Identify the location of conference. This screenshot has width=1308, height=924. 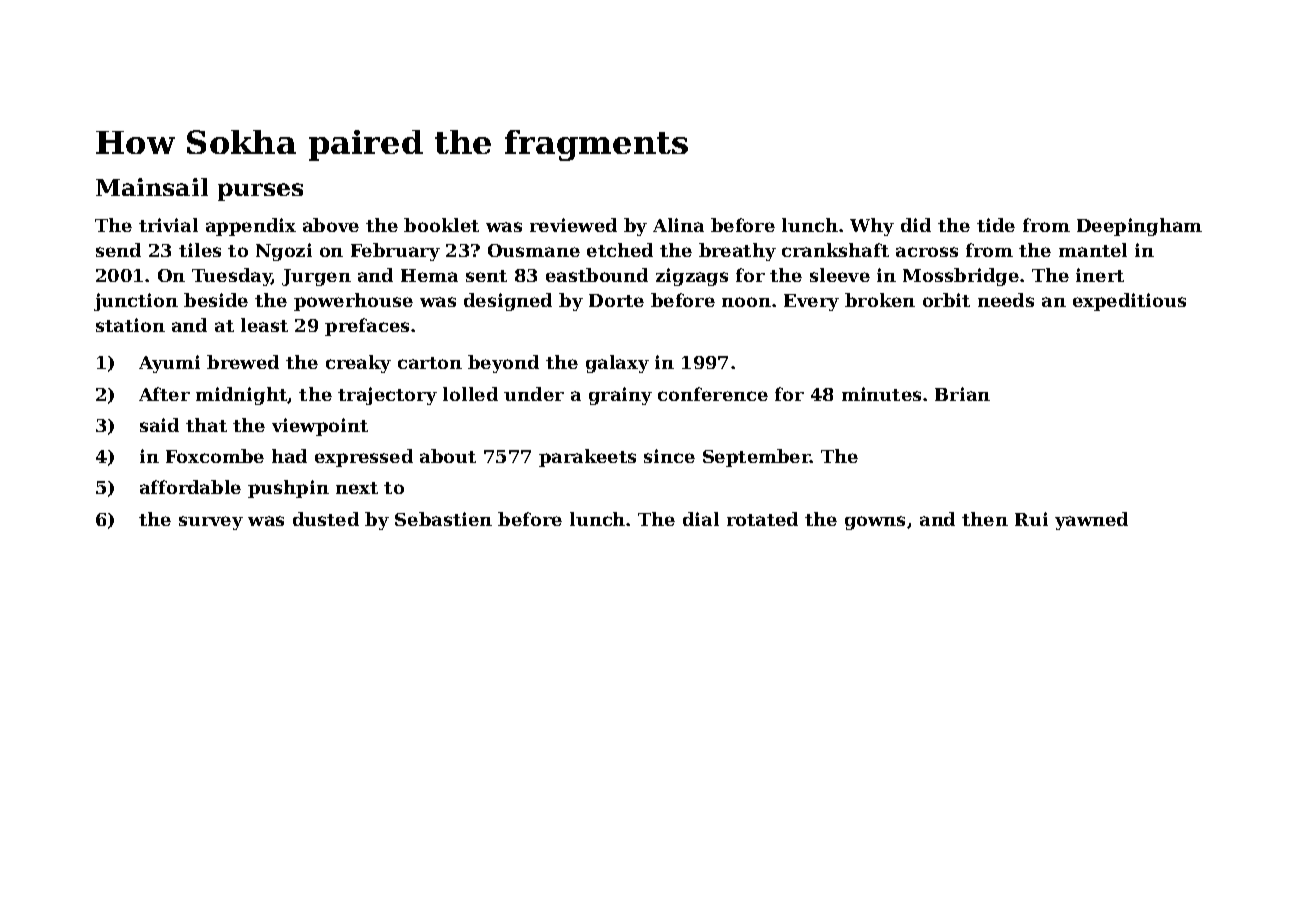
(713, 394).
